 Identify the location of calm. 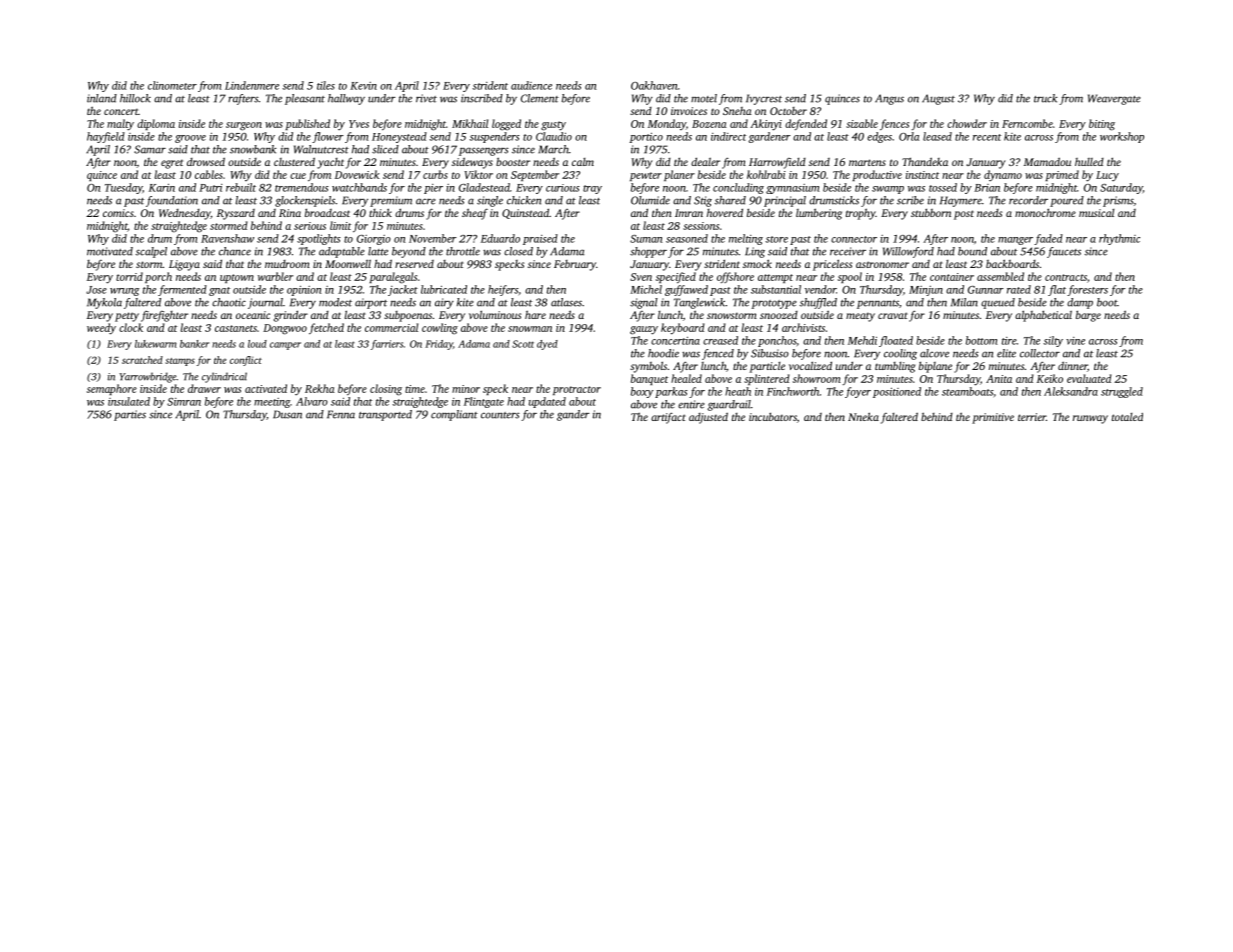
(583, 162).
